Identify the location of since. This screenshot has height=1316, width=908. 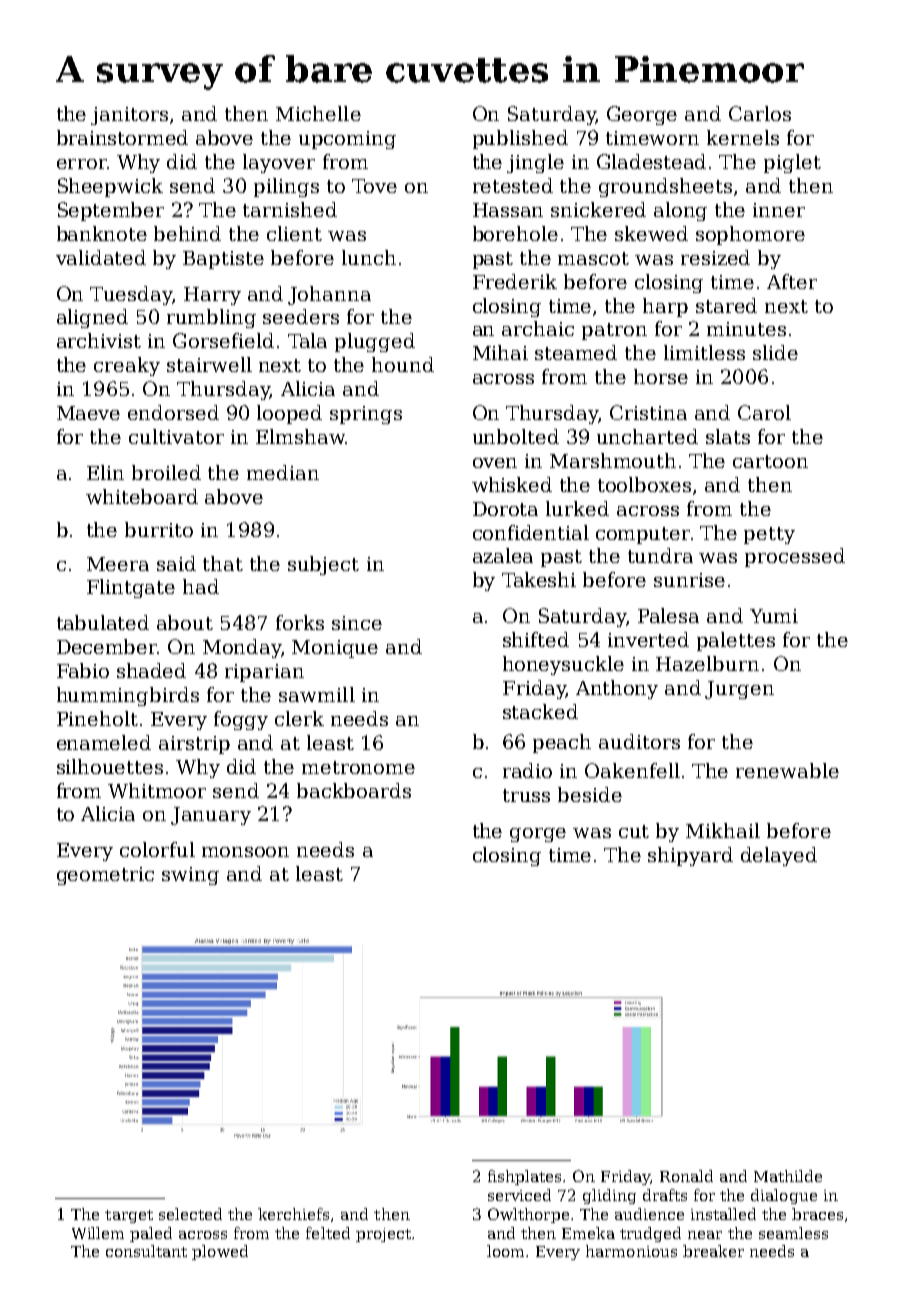
(357, 623).
